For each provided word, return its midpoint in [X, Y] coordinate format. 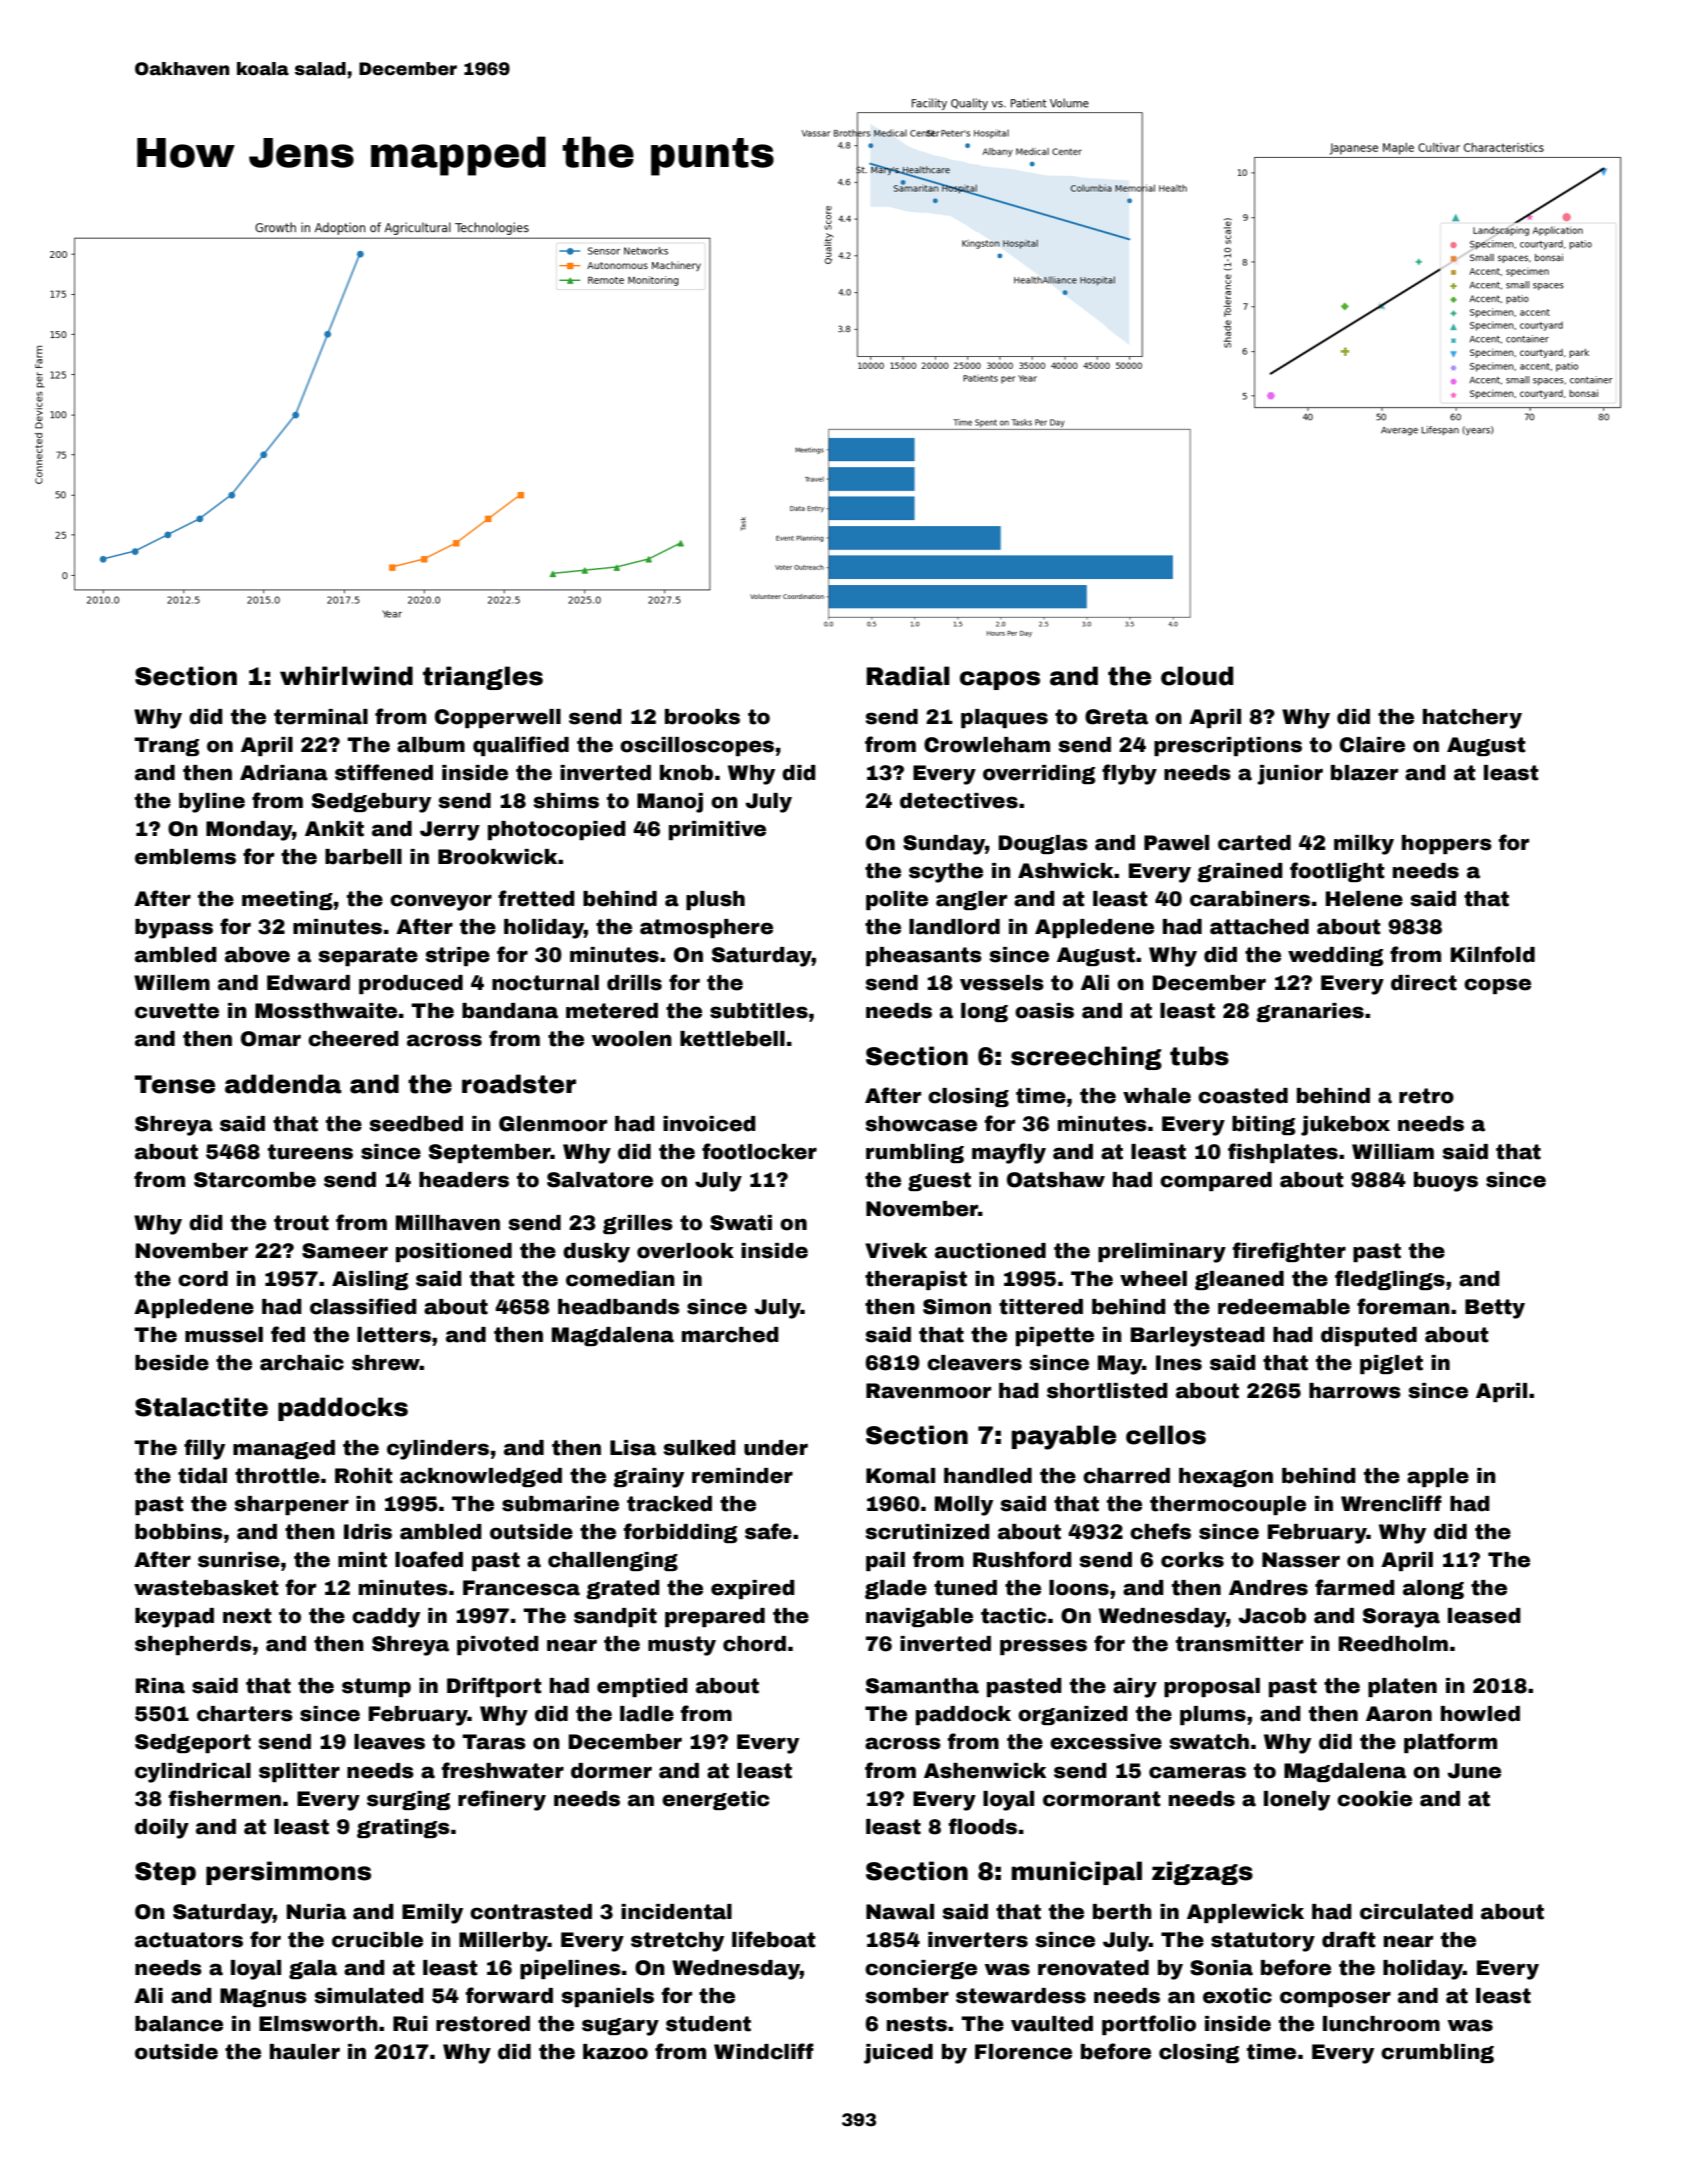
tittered [1041, 1307]
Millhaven [448, 1223]
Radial [908, 676]
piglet [1391, 1364]
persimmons [288, 1873]
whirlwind [346, 676]
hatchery [1472, 719]
